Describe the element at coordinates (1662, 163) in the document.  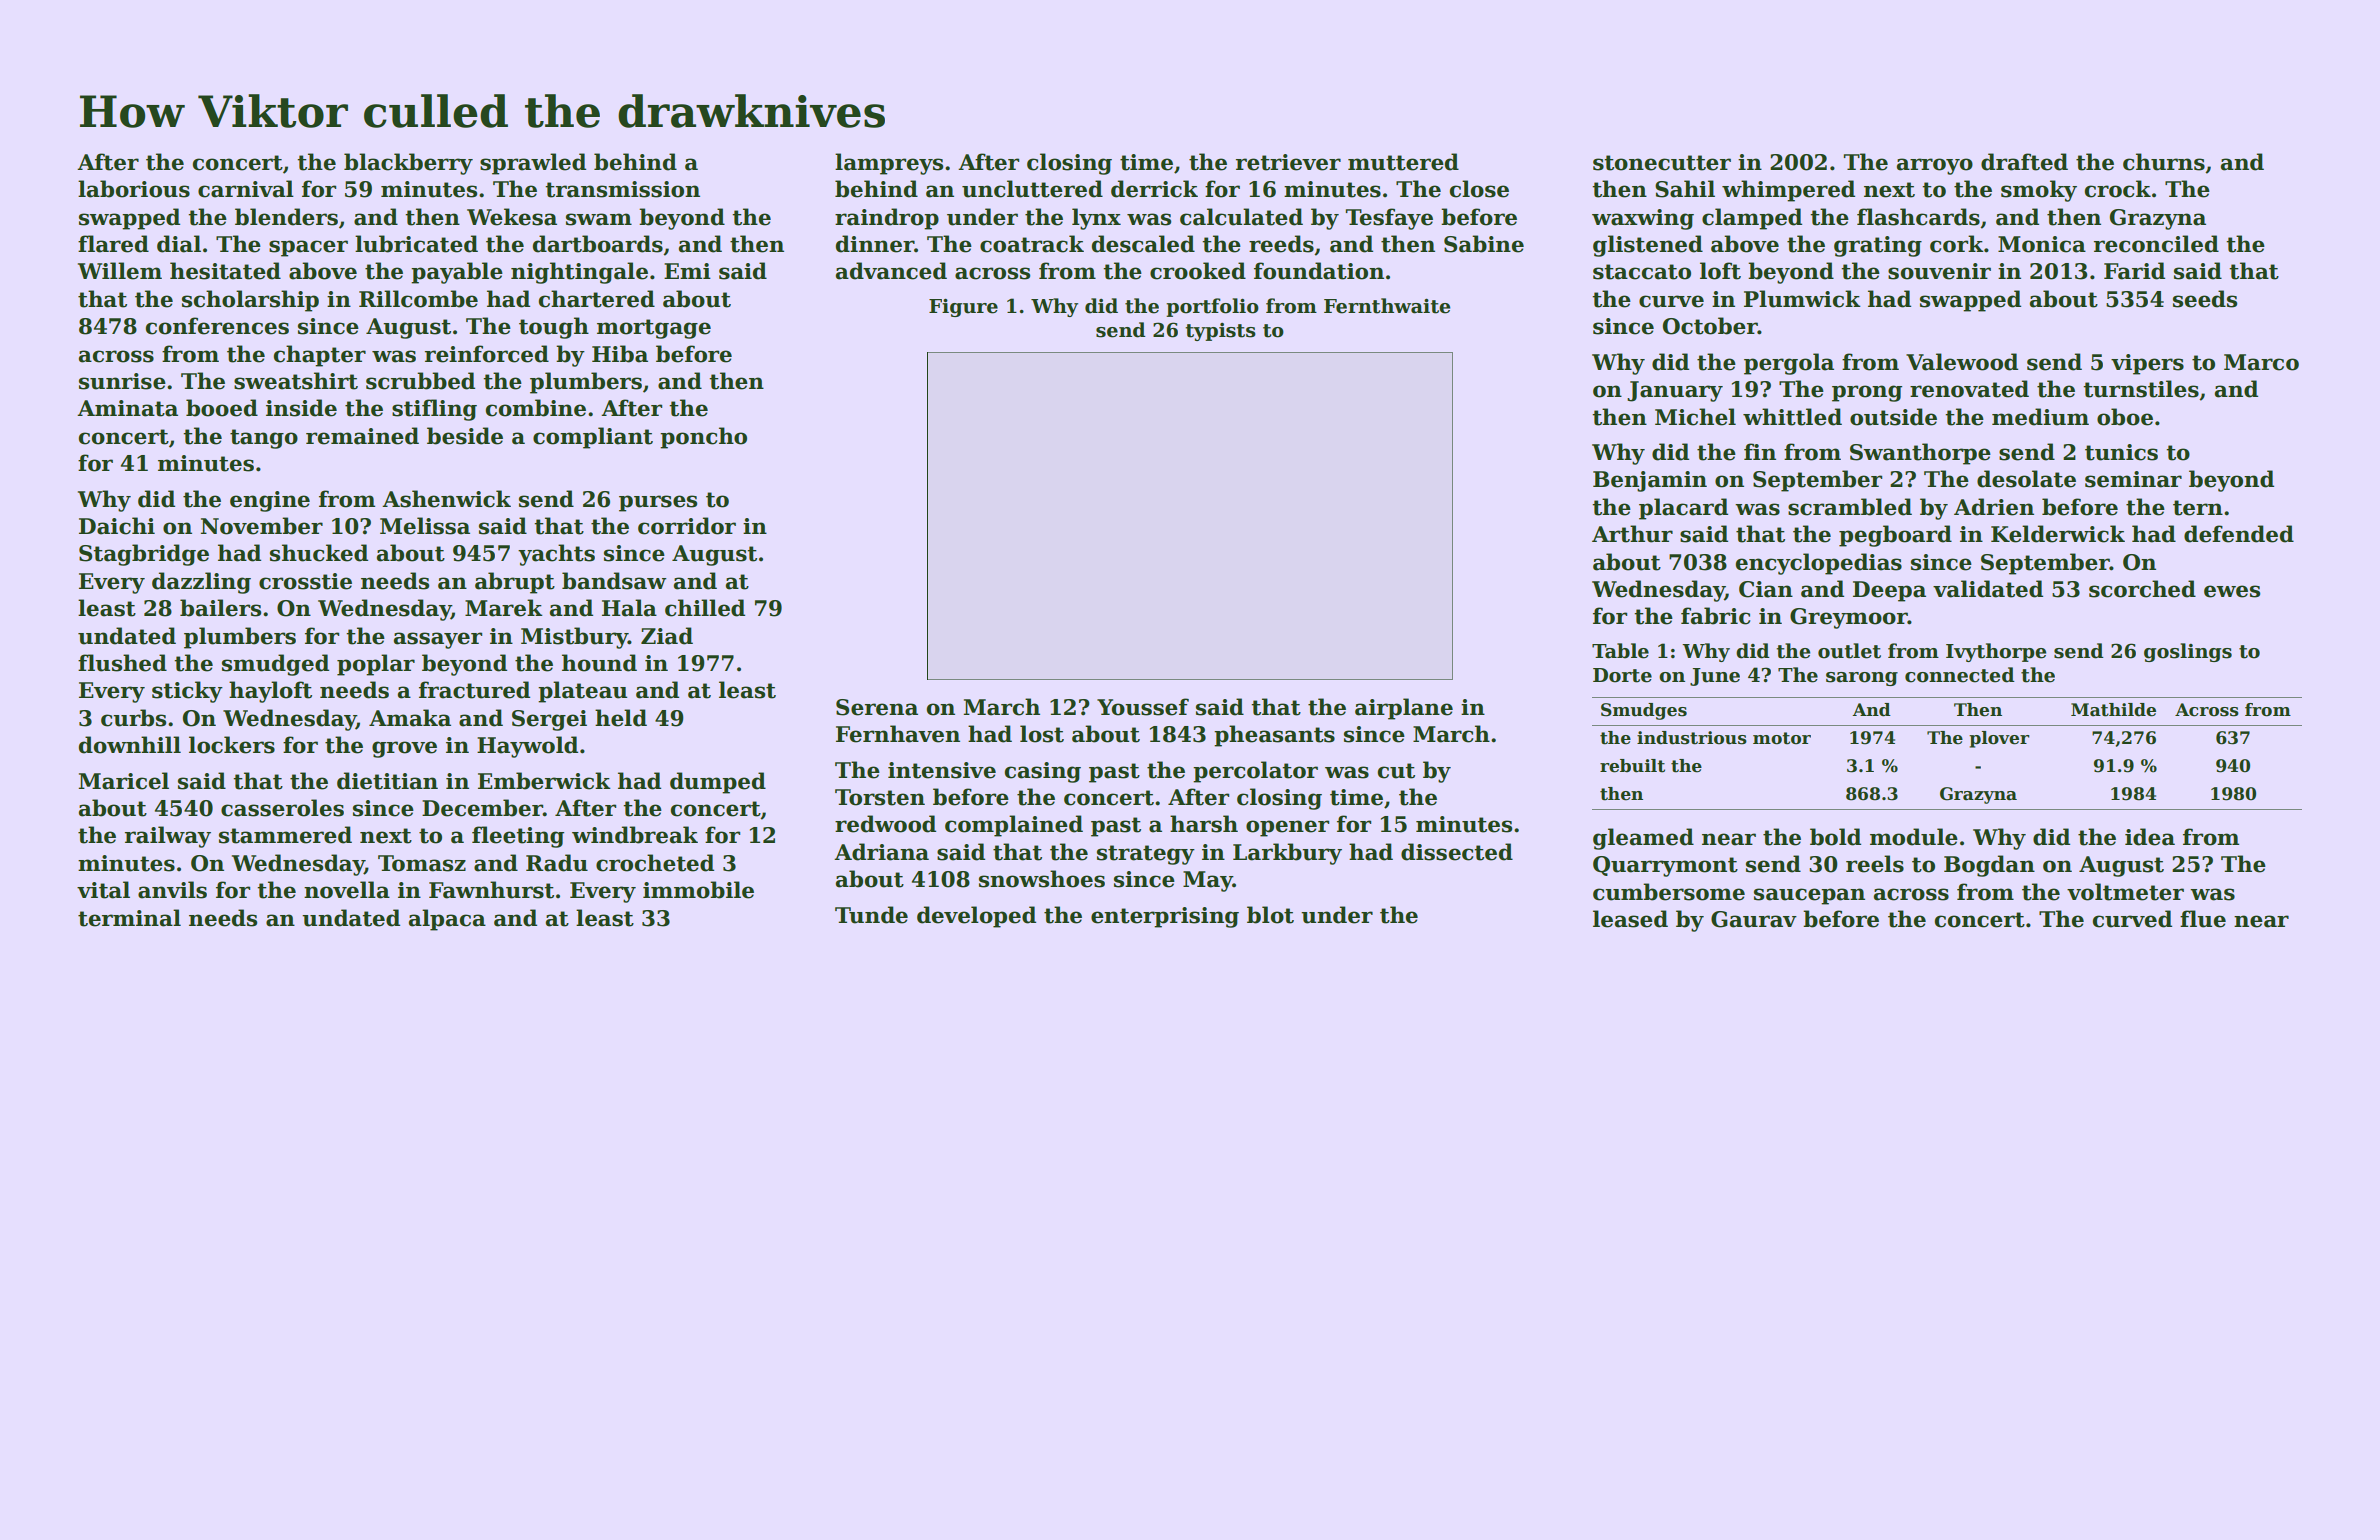
I see `stonecutter` at that location.
